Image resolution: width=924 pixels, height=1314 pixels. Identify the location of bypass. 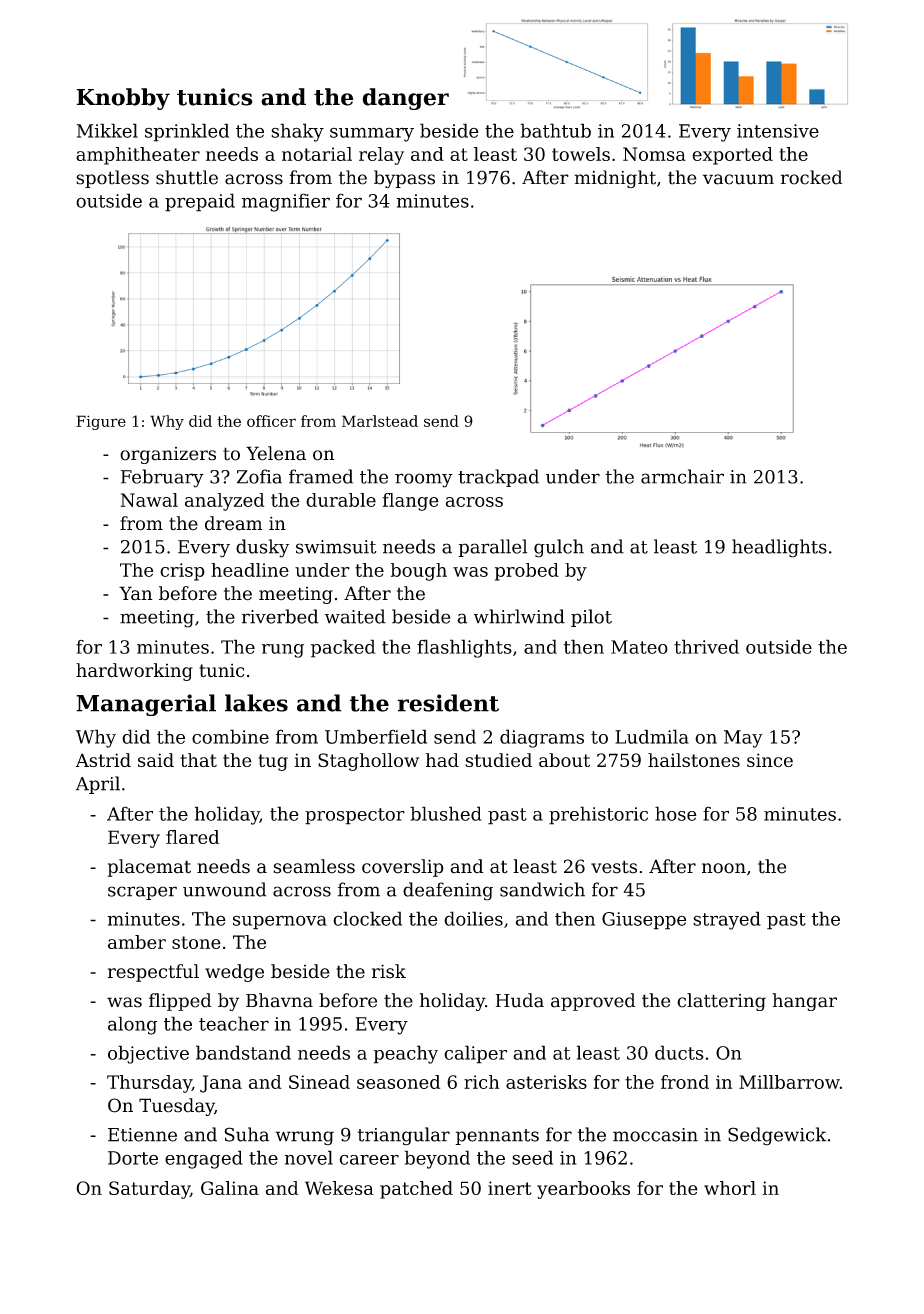
(404, 179).
